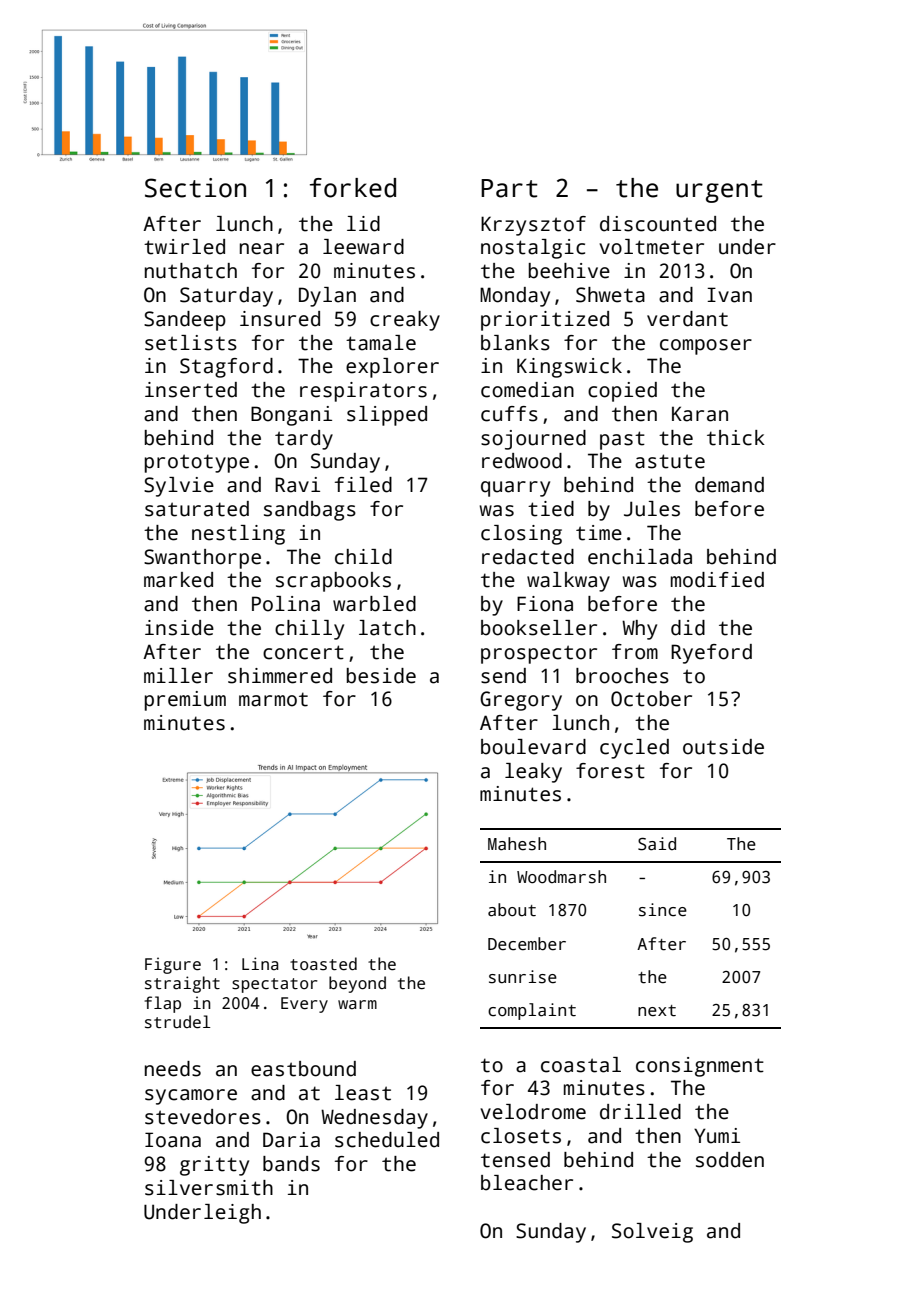  I want to click on since, so click(663, 910).
